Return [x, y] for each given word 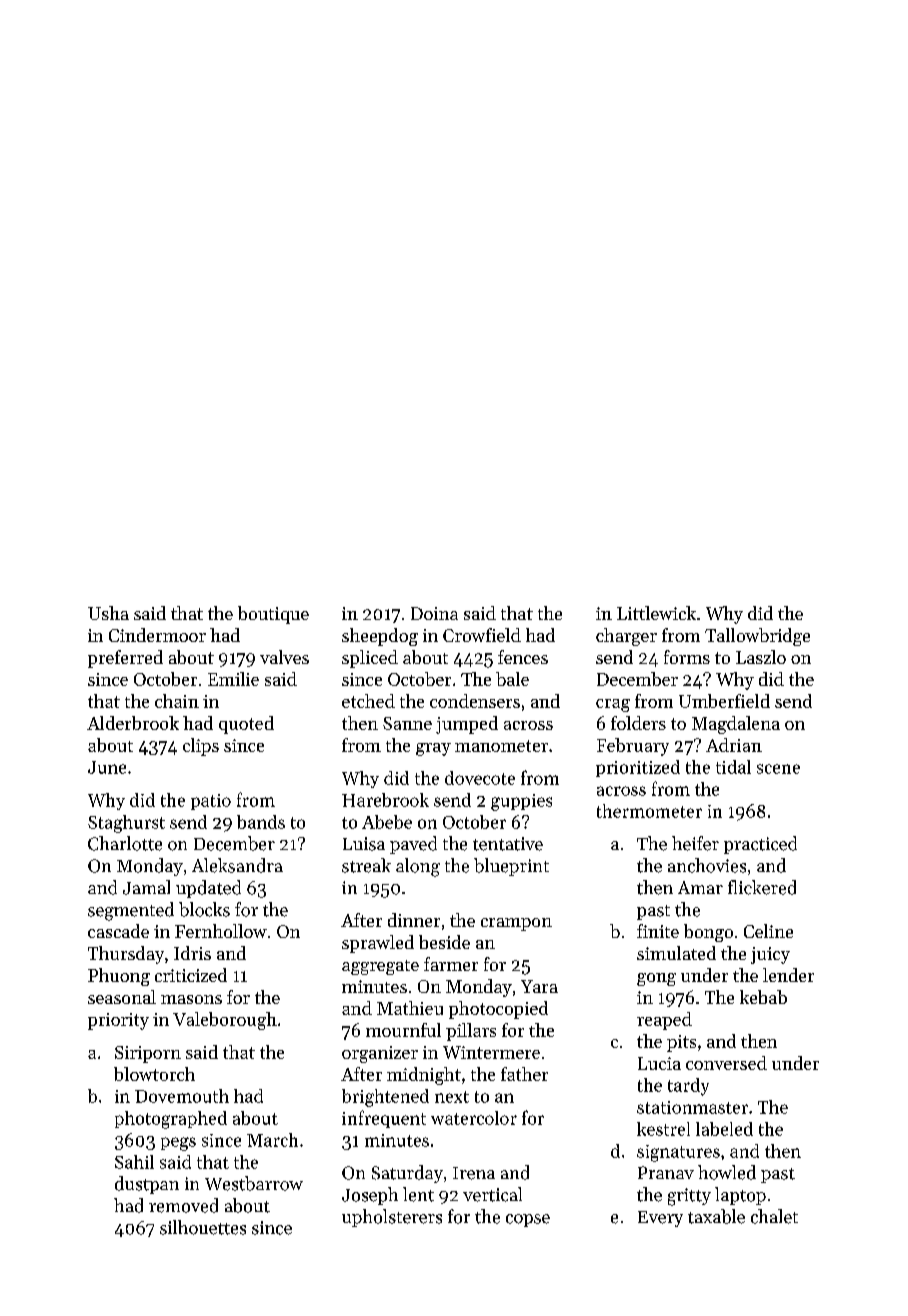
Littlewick [656, 613]
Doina [434, 613]
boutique [273, 615]
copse [528, 1220]
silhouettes [203, 1227]
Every [660, 1219]
